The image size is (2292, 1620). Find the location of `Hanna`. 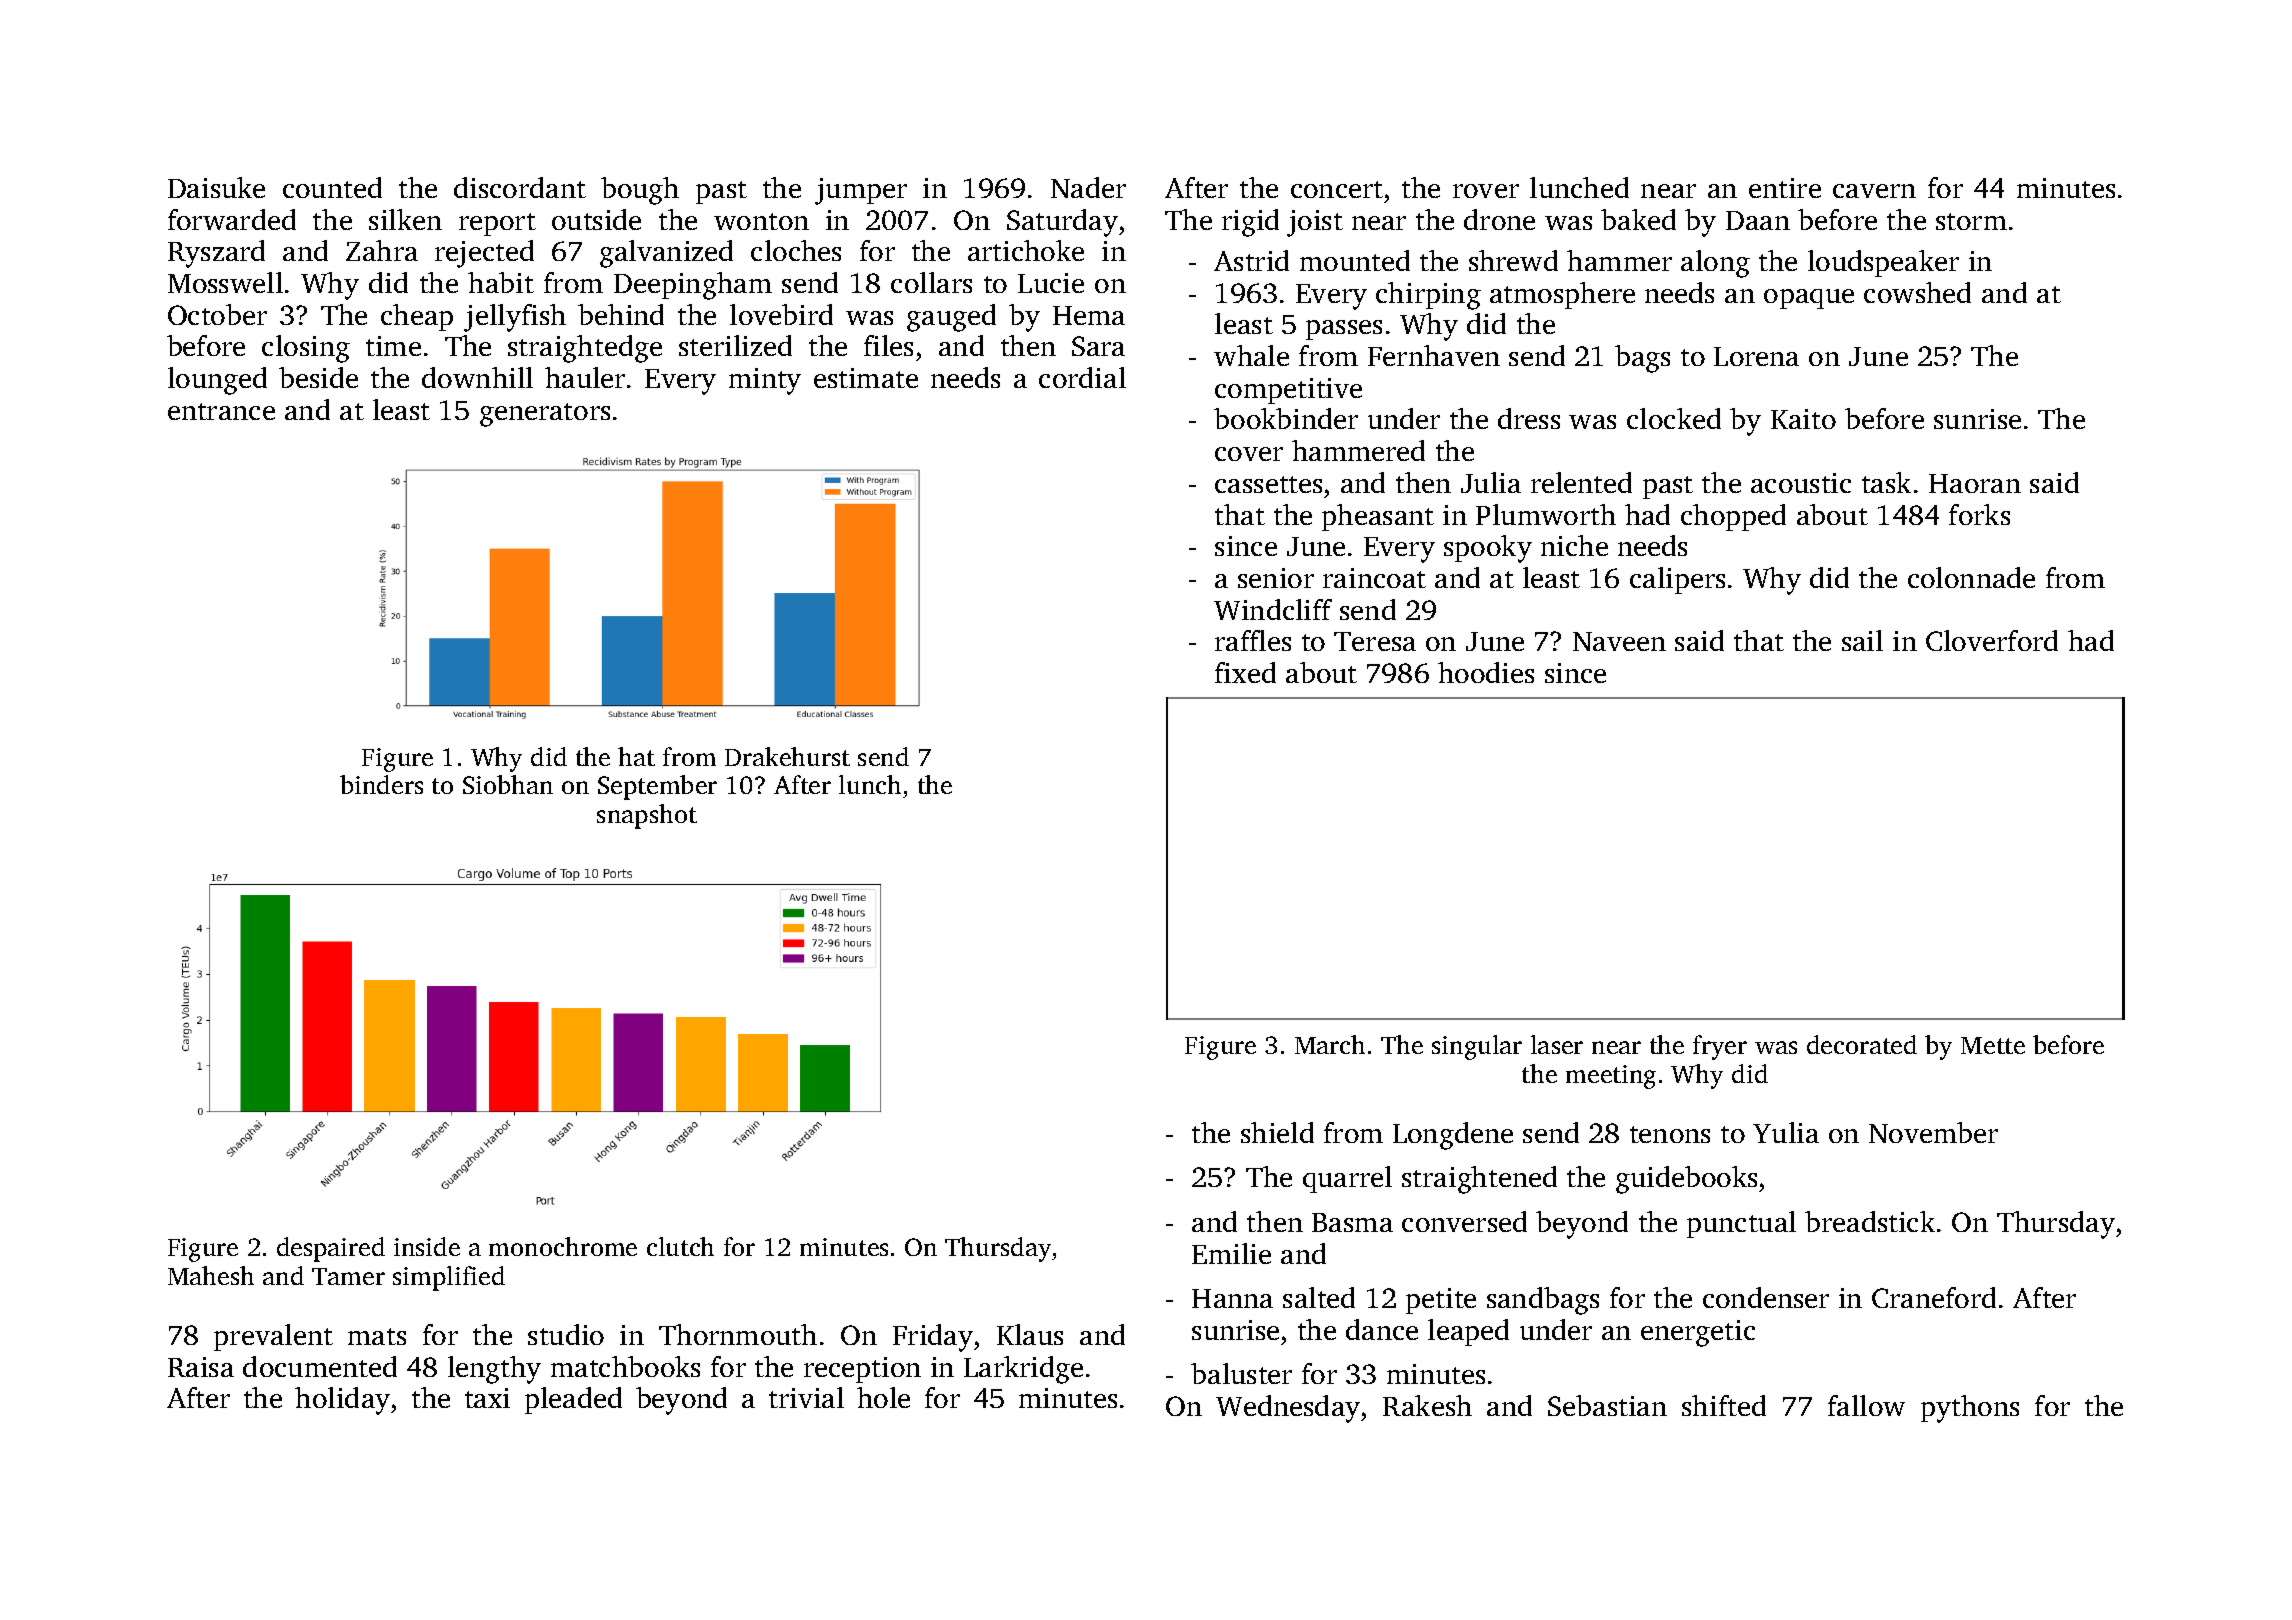

Hanna is located at coordinates (1232, 1298).
